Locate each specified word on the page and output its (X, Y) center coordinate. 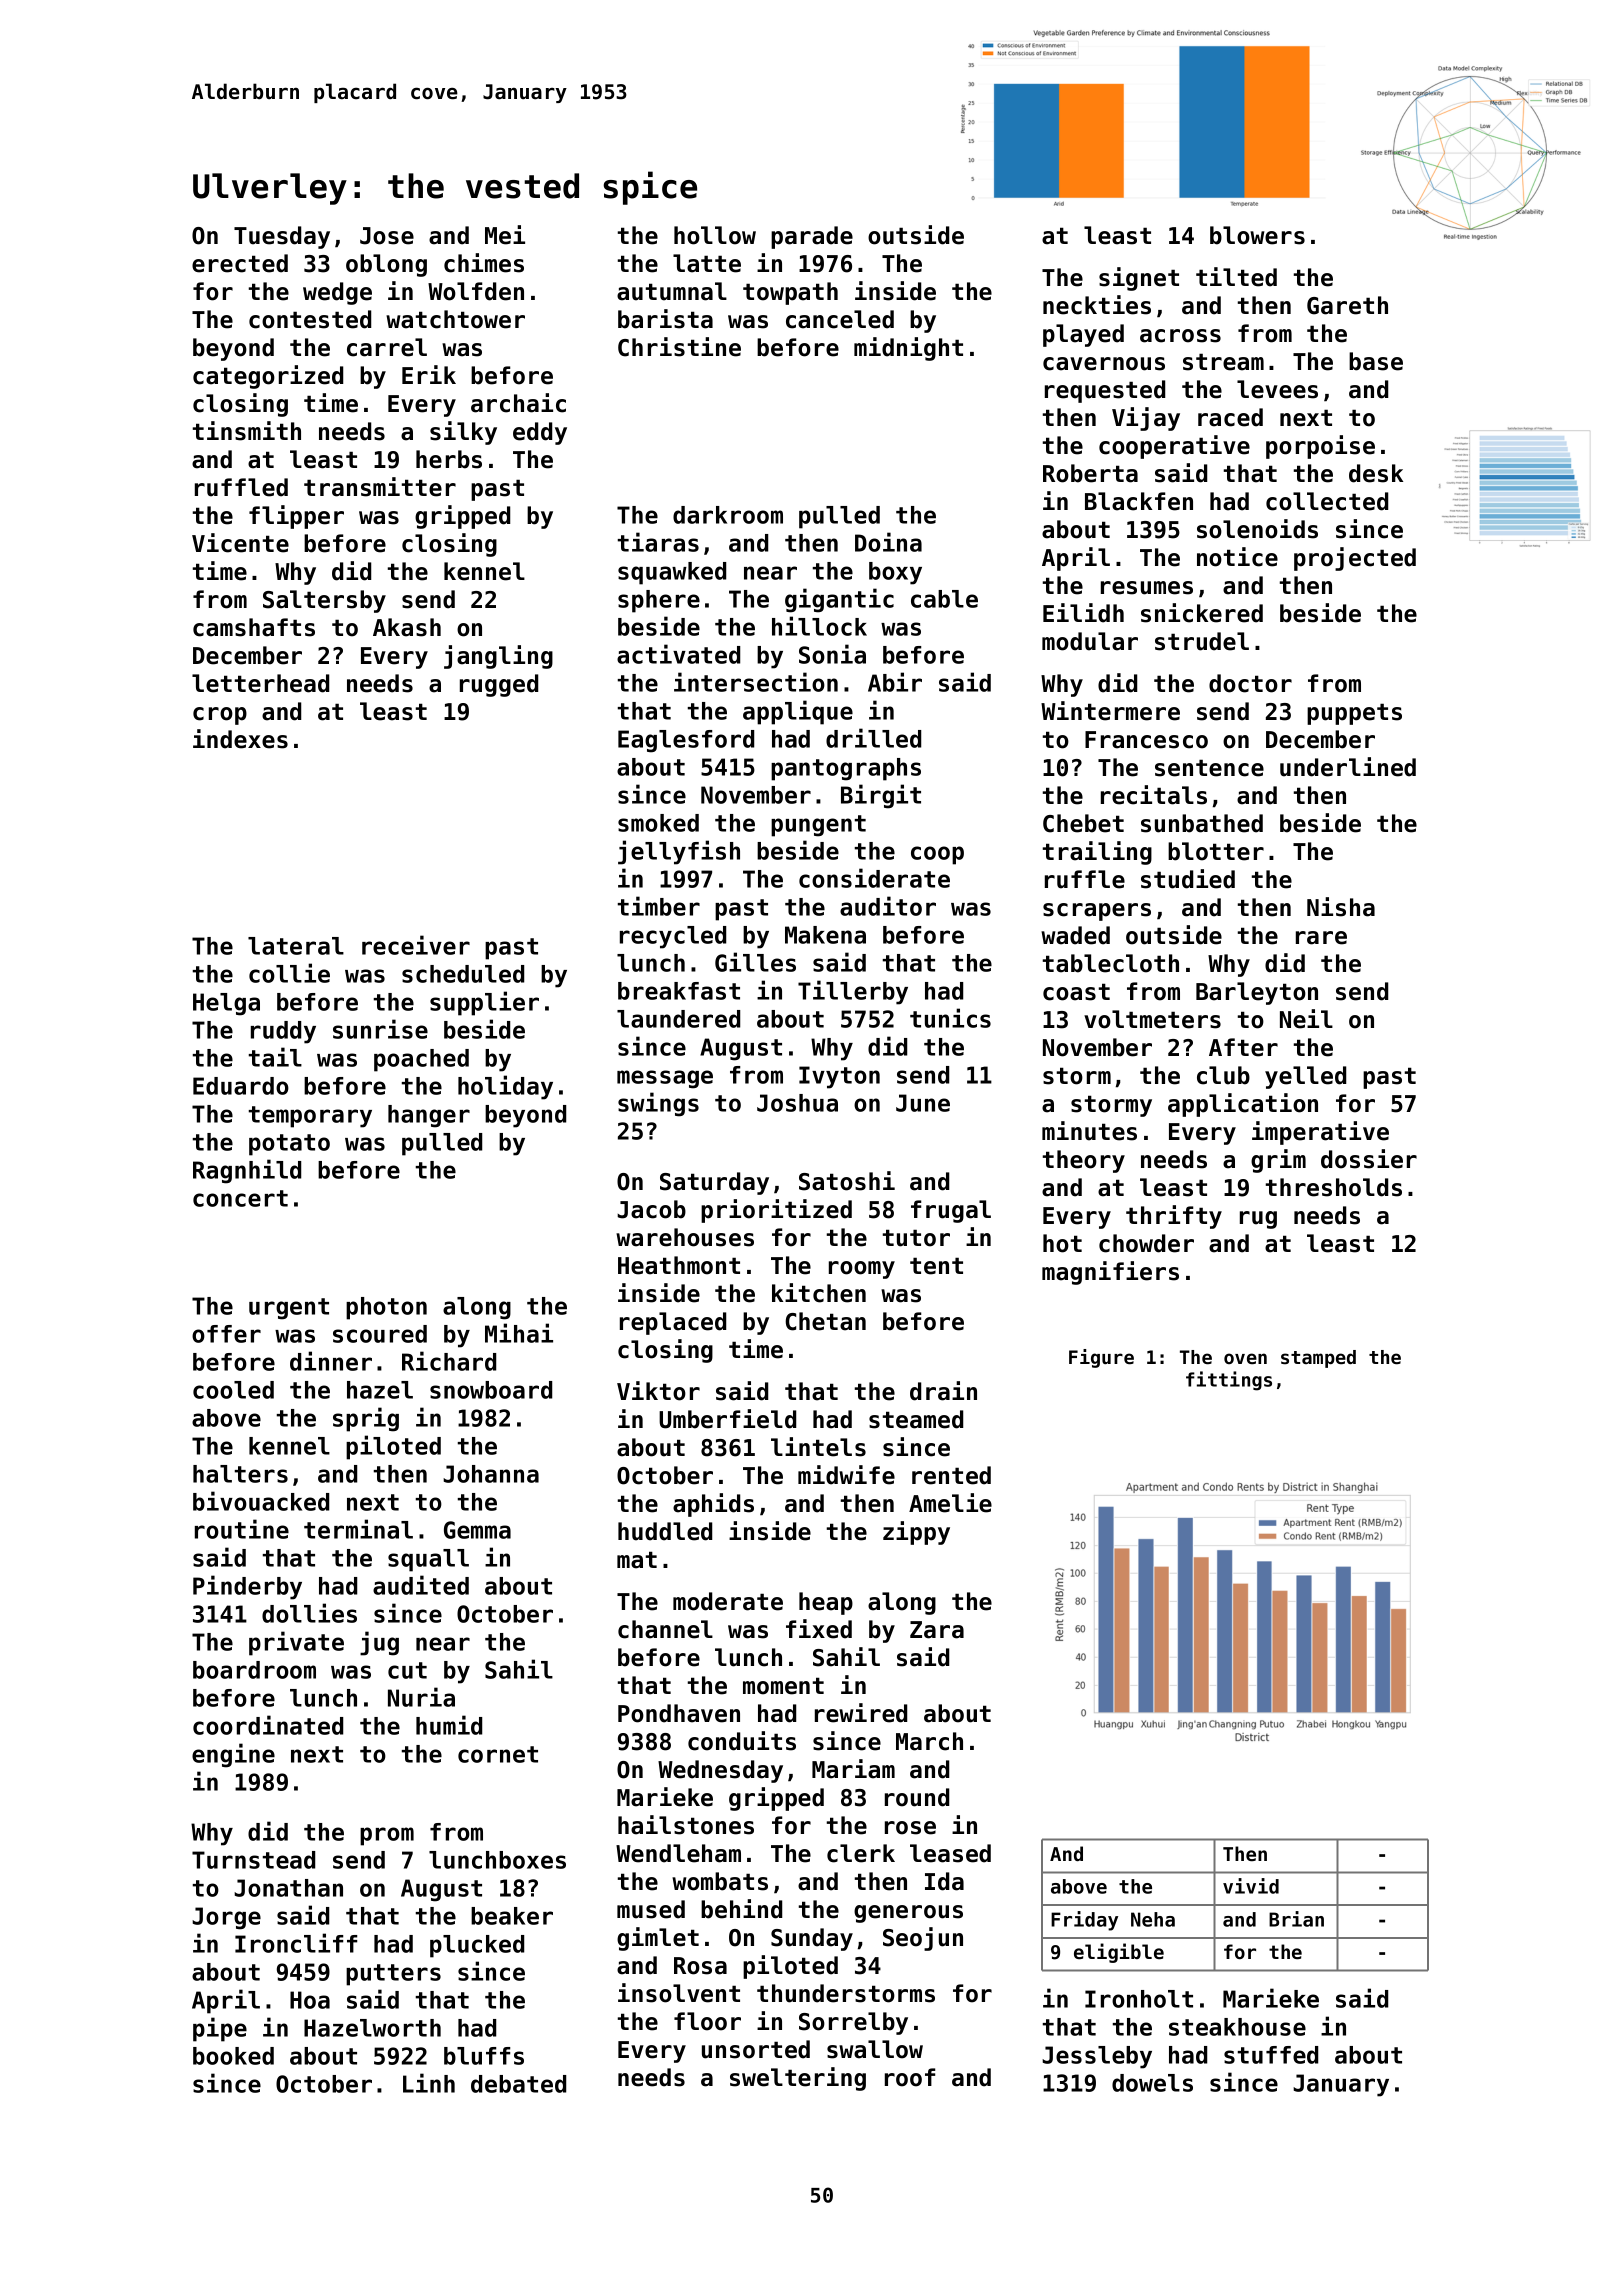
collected (1327, 501)
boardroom (254, 1670)
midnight (908, 349)
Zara (937, 1630)
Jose (387, 236)
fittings (1229, 1381)
